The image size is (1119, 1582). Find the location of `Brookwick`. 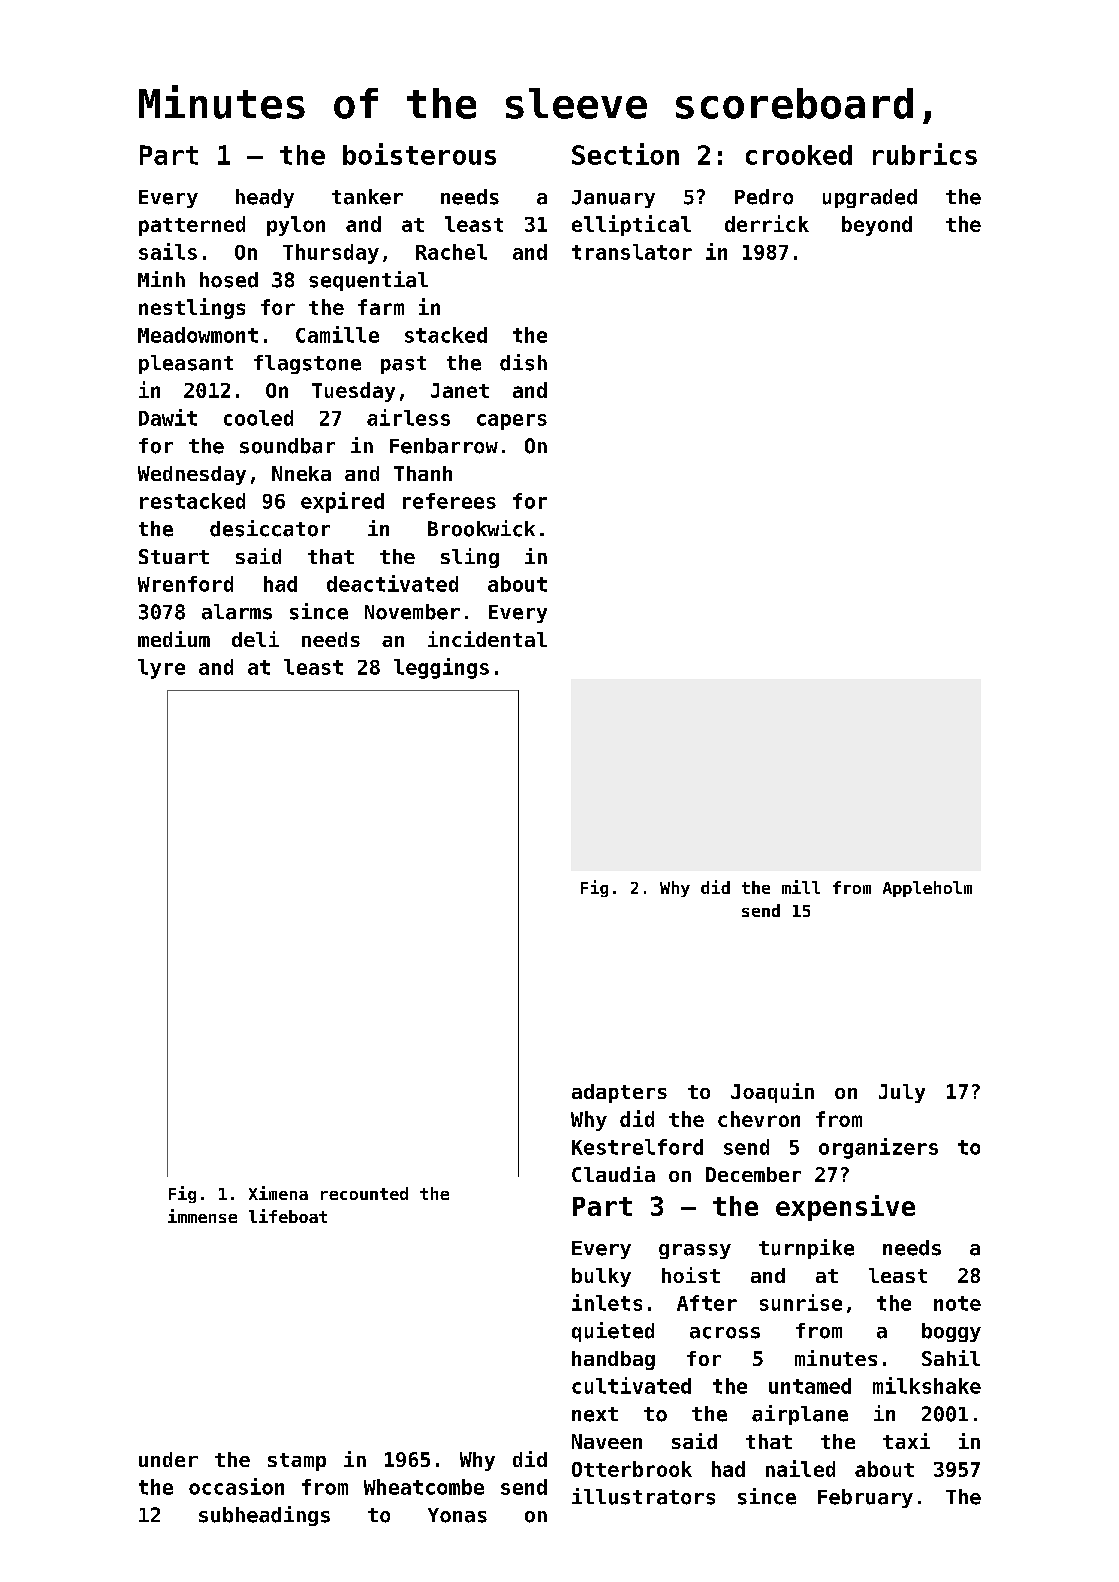

Brookwick is located at coordinates (481, 528).
